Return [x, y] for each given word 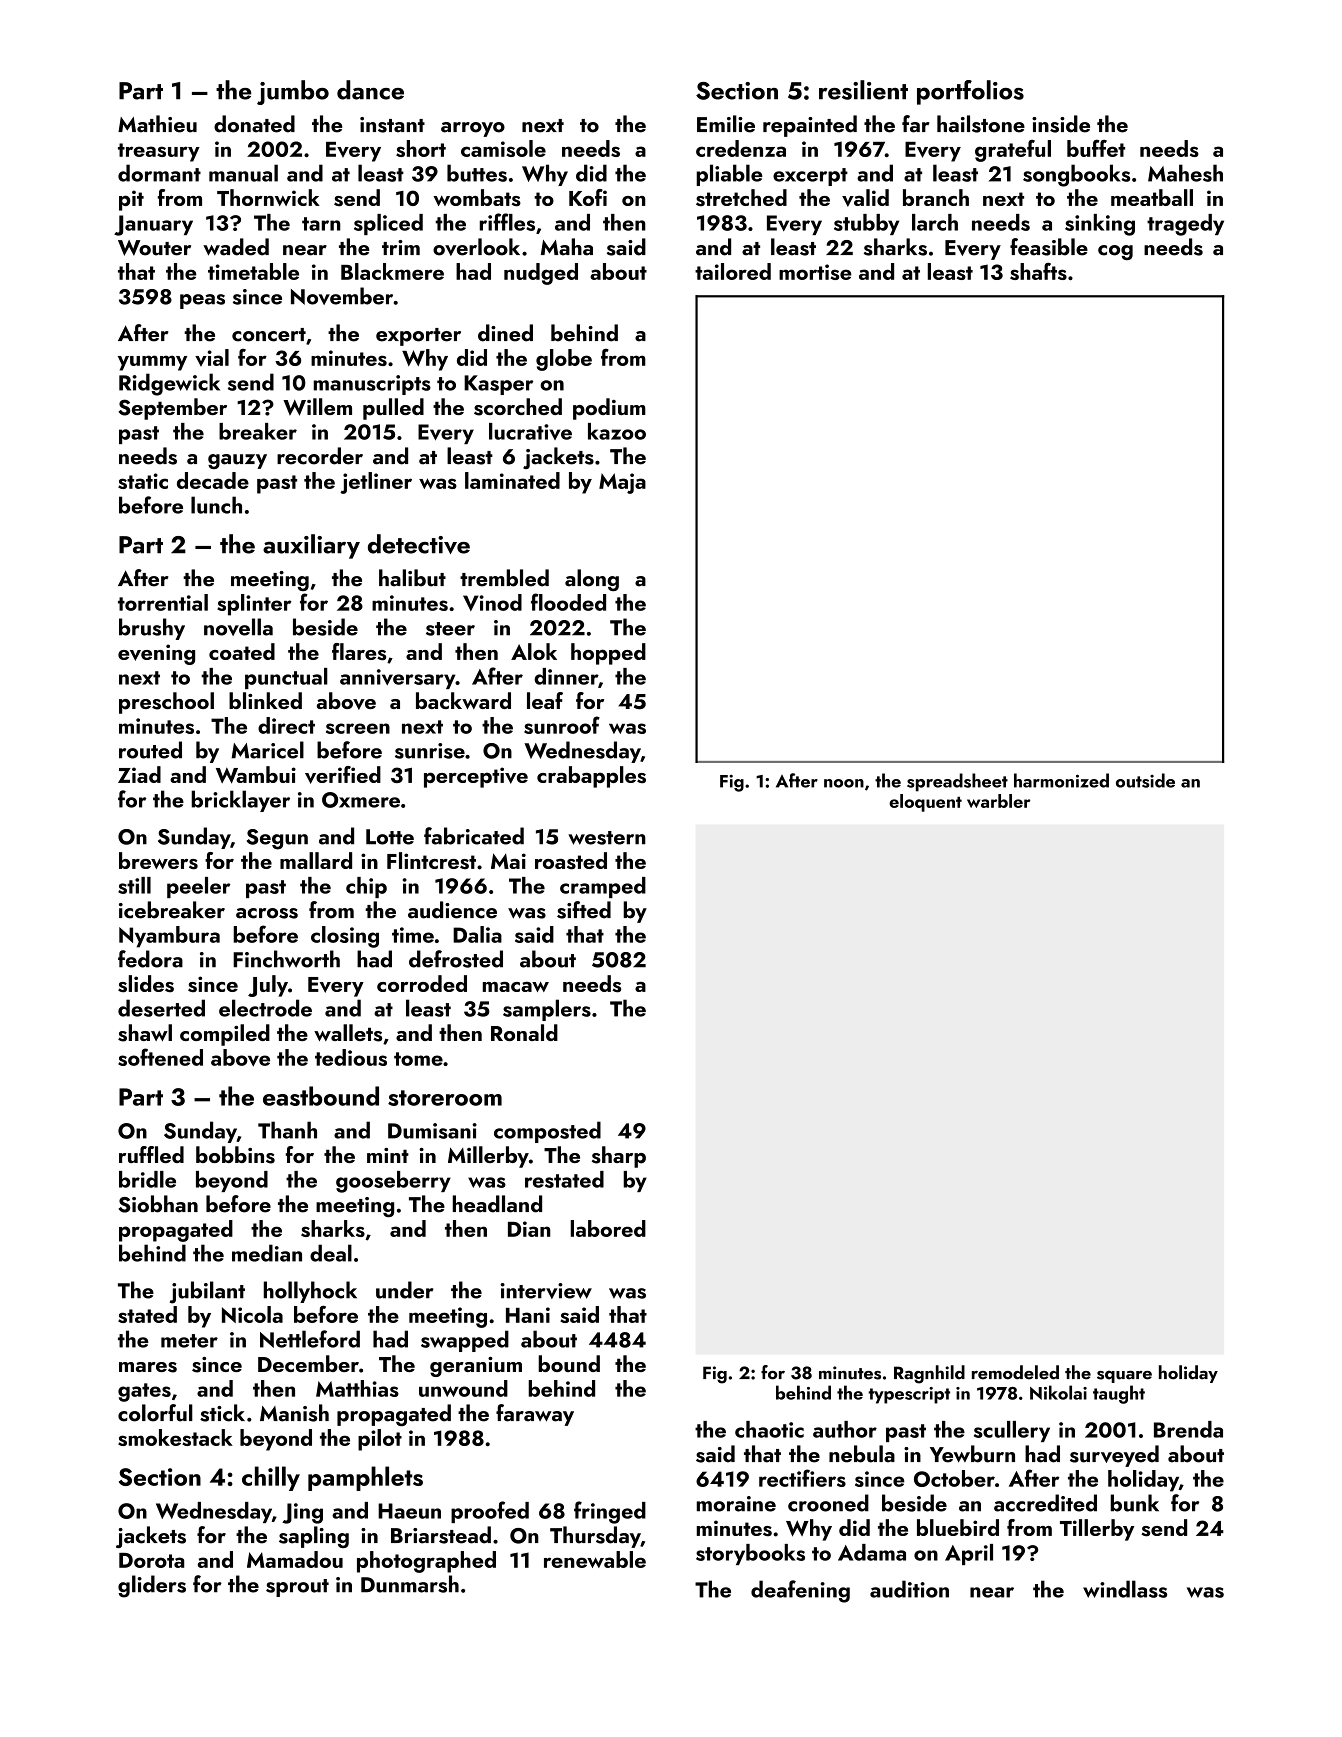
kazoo [617, 431]
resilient [863, 90]
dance [370, 90]
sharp [619, 1157]
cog [1115, 252]
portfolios [970, 92]
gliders [152, 1586]
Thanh [287, 1130]
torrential [163, 602]
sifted [584, 910]
